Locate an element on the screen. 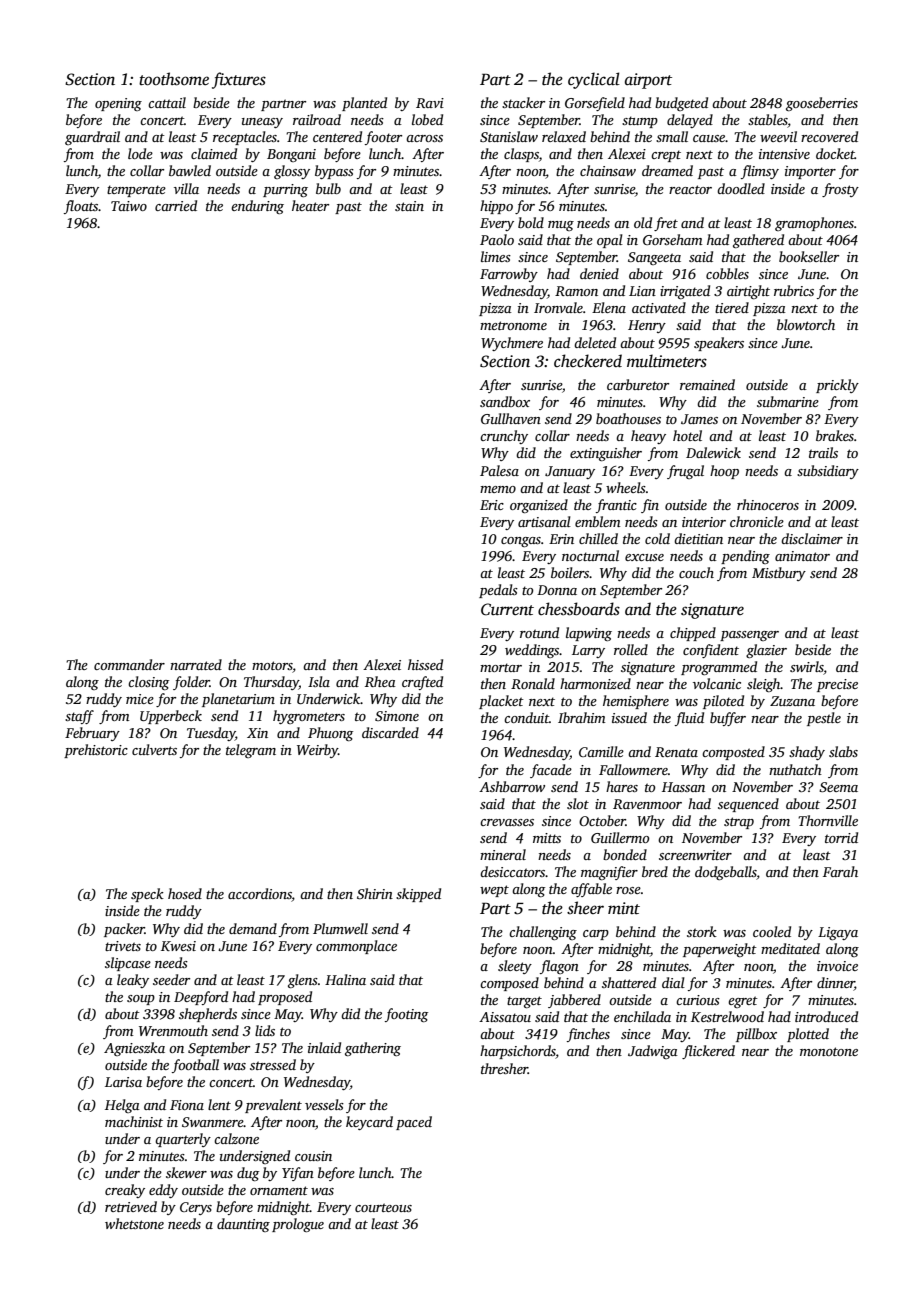  planted is located at coordinates (364, 104).
